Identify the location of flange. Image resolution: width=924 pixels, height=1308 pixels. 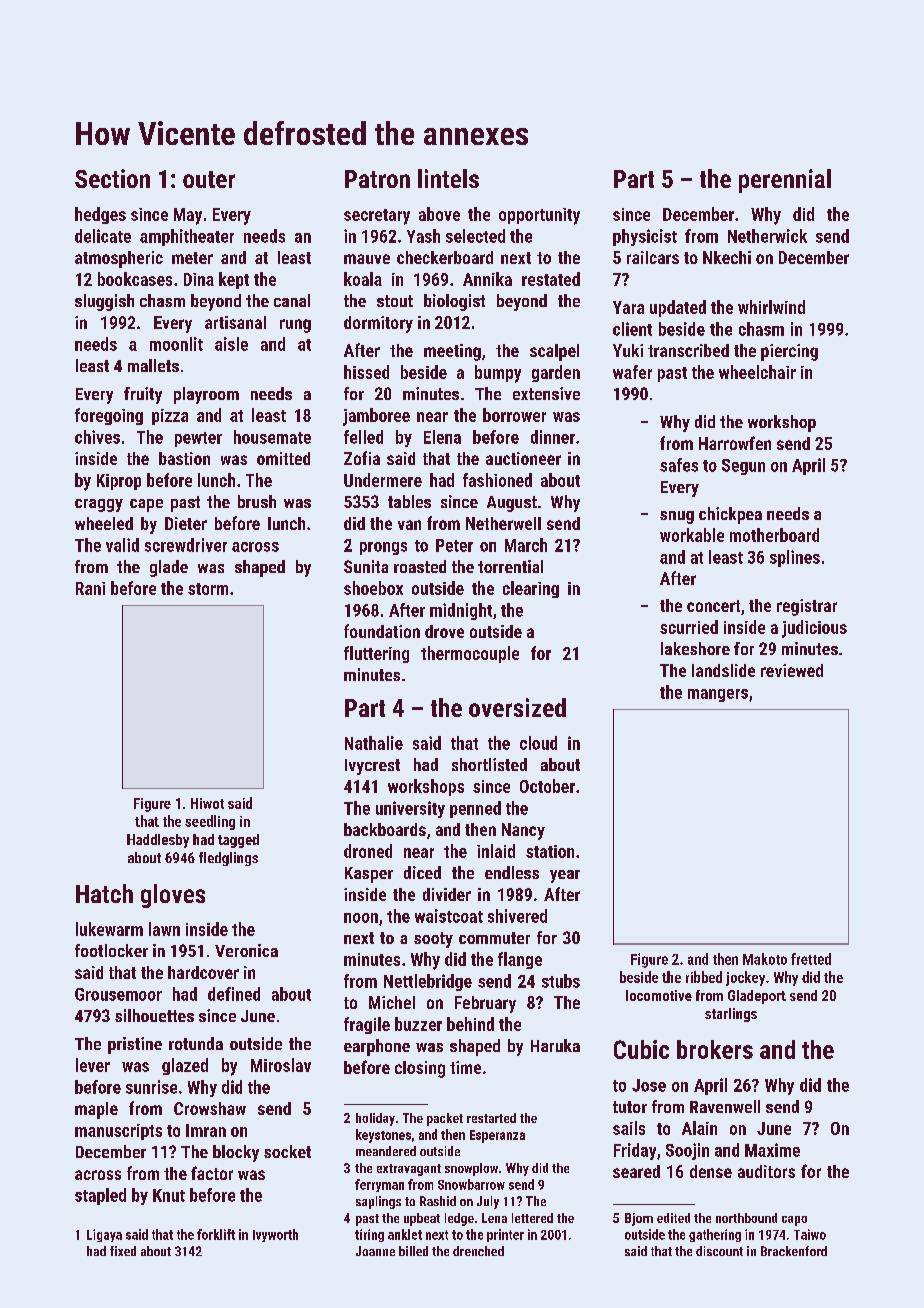
(520, 960).
